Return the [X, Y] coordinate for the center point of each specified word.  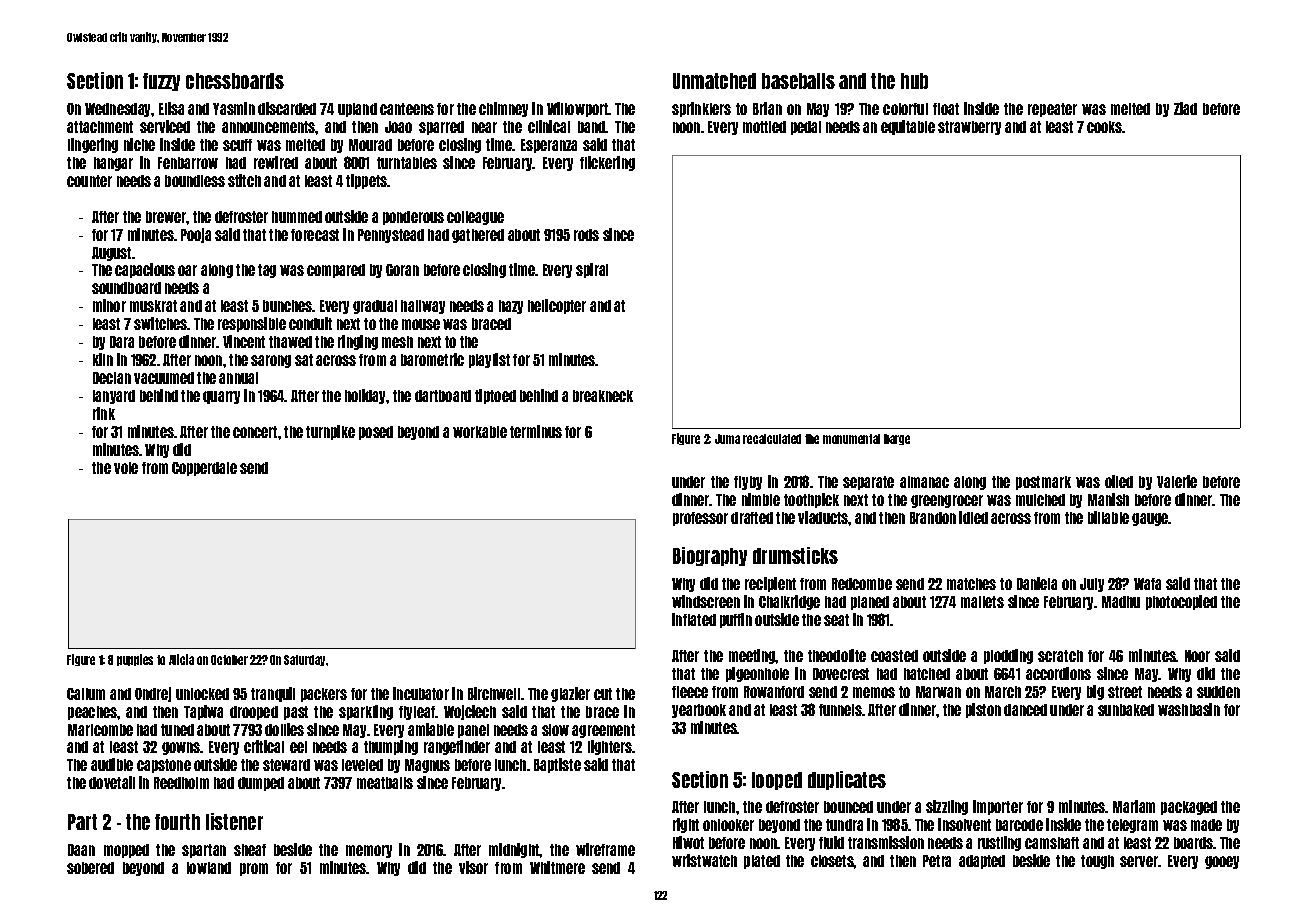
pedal [806, 128]
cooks [1105, 127]
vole [126, 468]
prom [254, 869]
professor [700, 519]
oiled [1119, 481]
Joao [398, 127]
